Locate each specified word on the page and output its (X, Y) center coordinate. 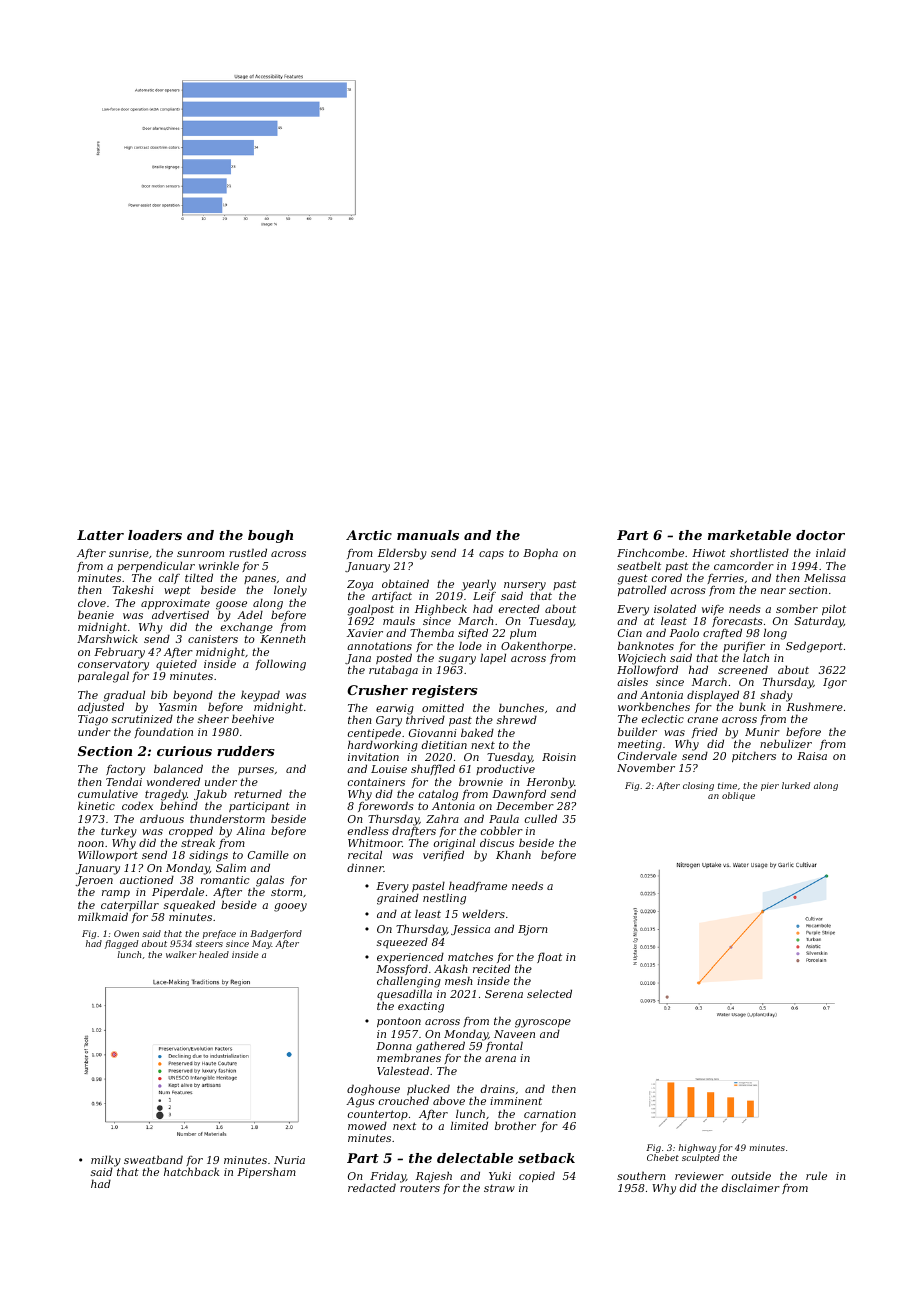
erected (519, 608)
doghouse (373, 1090)
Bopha (540, 553)
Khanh (513, 854)
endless (368, 830)
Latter (100, 535)
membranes (409, 1058)
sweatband (153, 1159)
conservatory (113, 666)
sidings (208, 856)
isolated (675, 608)
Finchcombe (650, 552)
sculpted (701, 1158)
